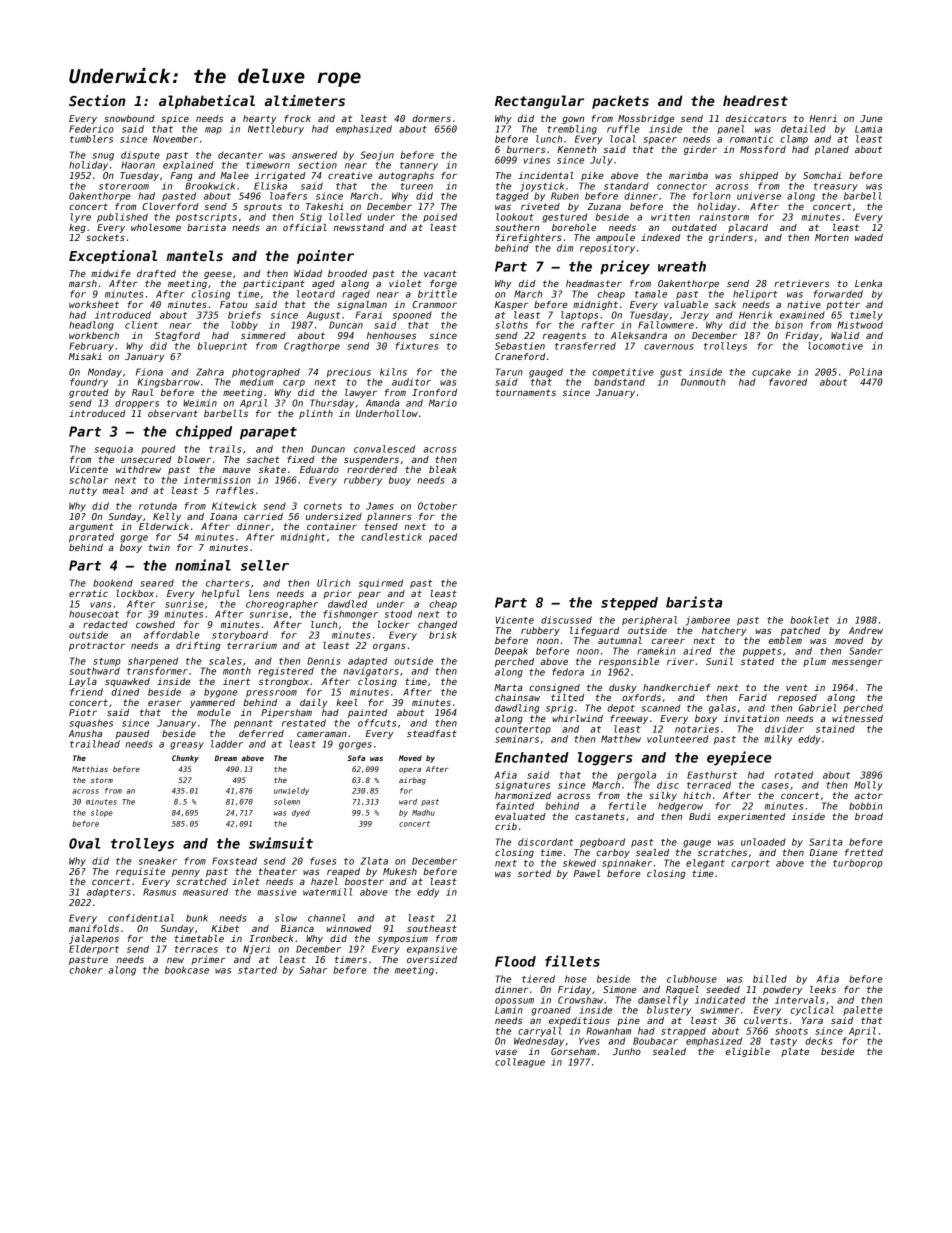 The image size is (952, 1233). Describe the element at coordinates (133, 734) in the screenshot. I see `paused` at that location.
